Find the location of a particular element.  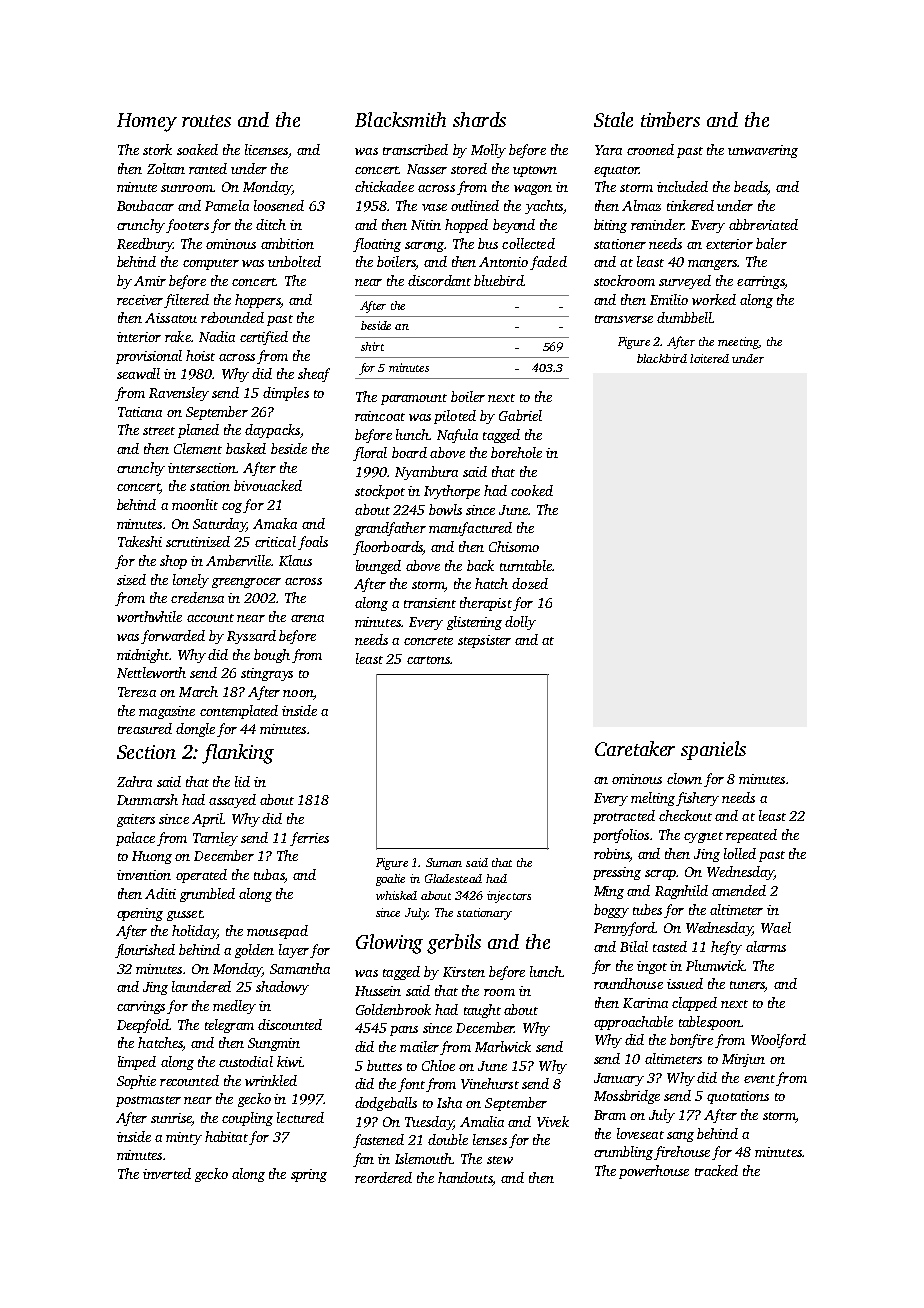

unwavering is located at coordinates (763, 151).
